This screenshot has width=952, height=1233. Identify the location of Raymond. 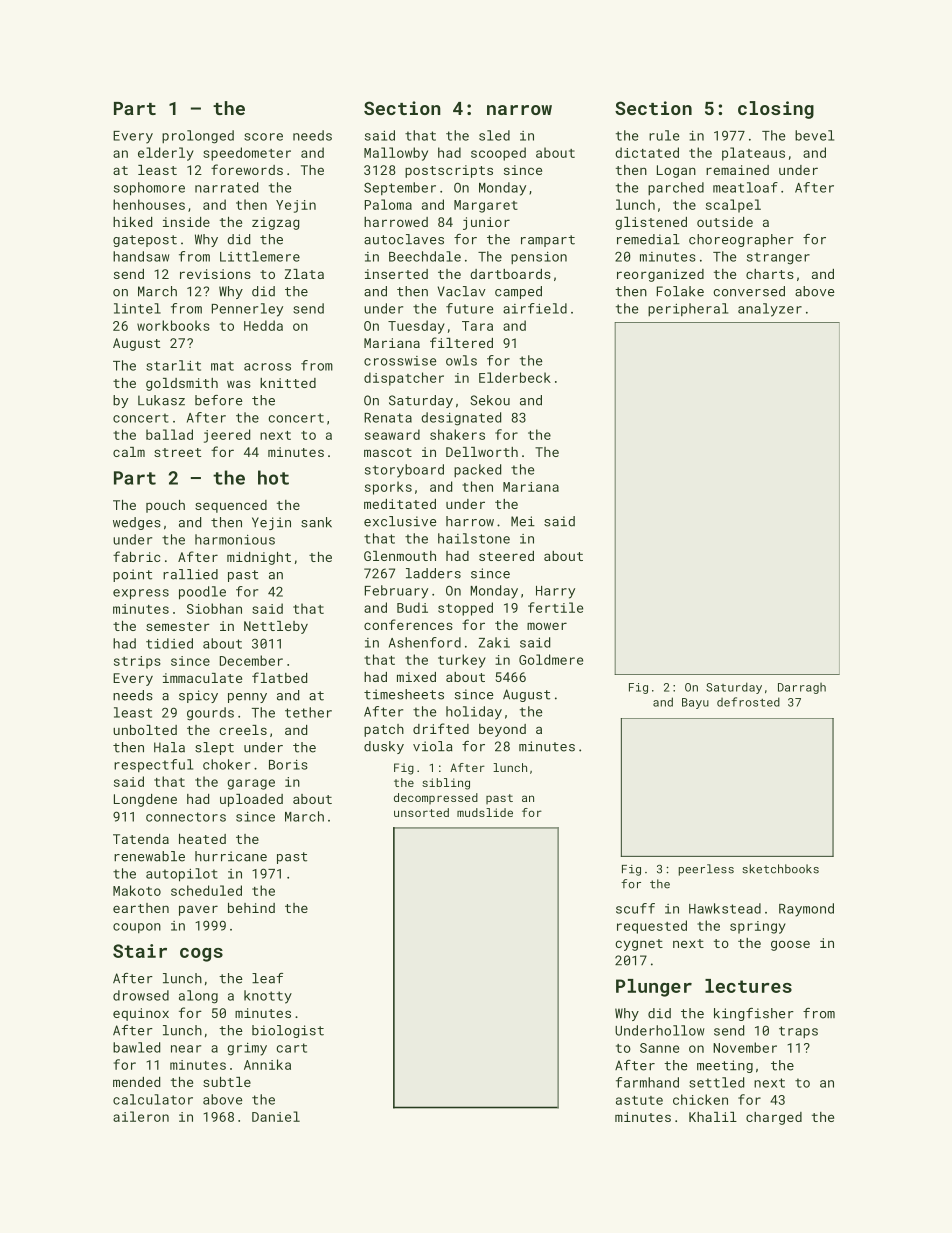
(806, 910).
